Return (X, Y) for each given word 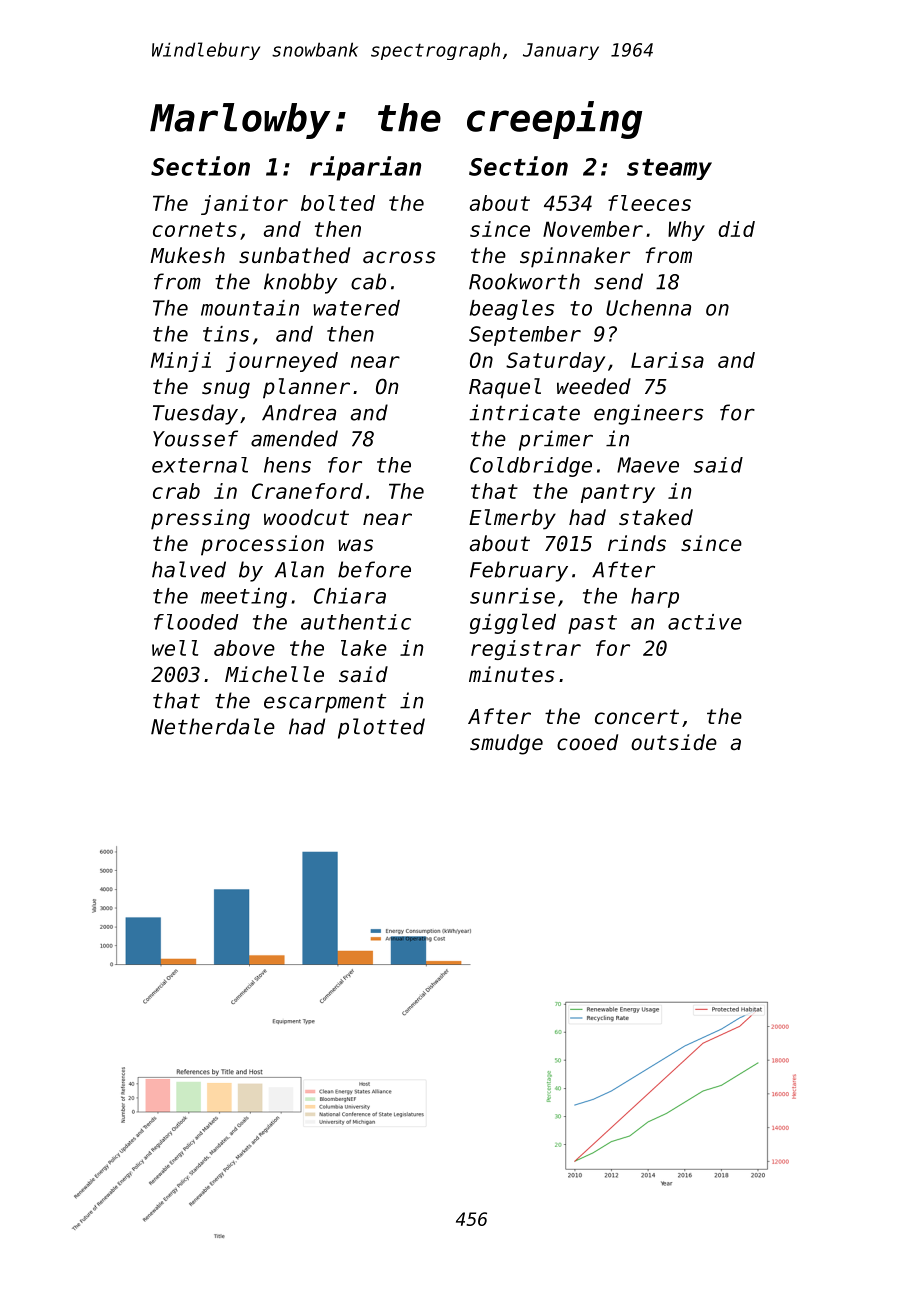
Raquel (505, 388)
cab (368, 281)
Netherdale (213, 726)
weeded (594, 386)
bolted (338, 203)
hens (287, 465)
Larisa (667, 360)
